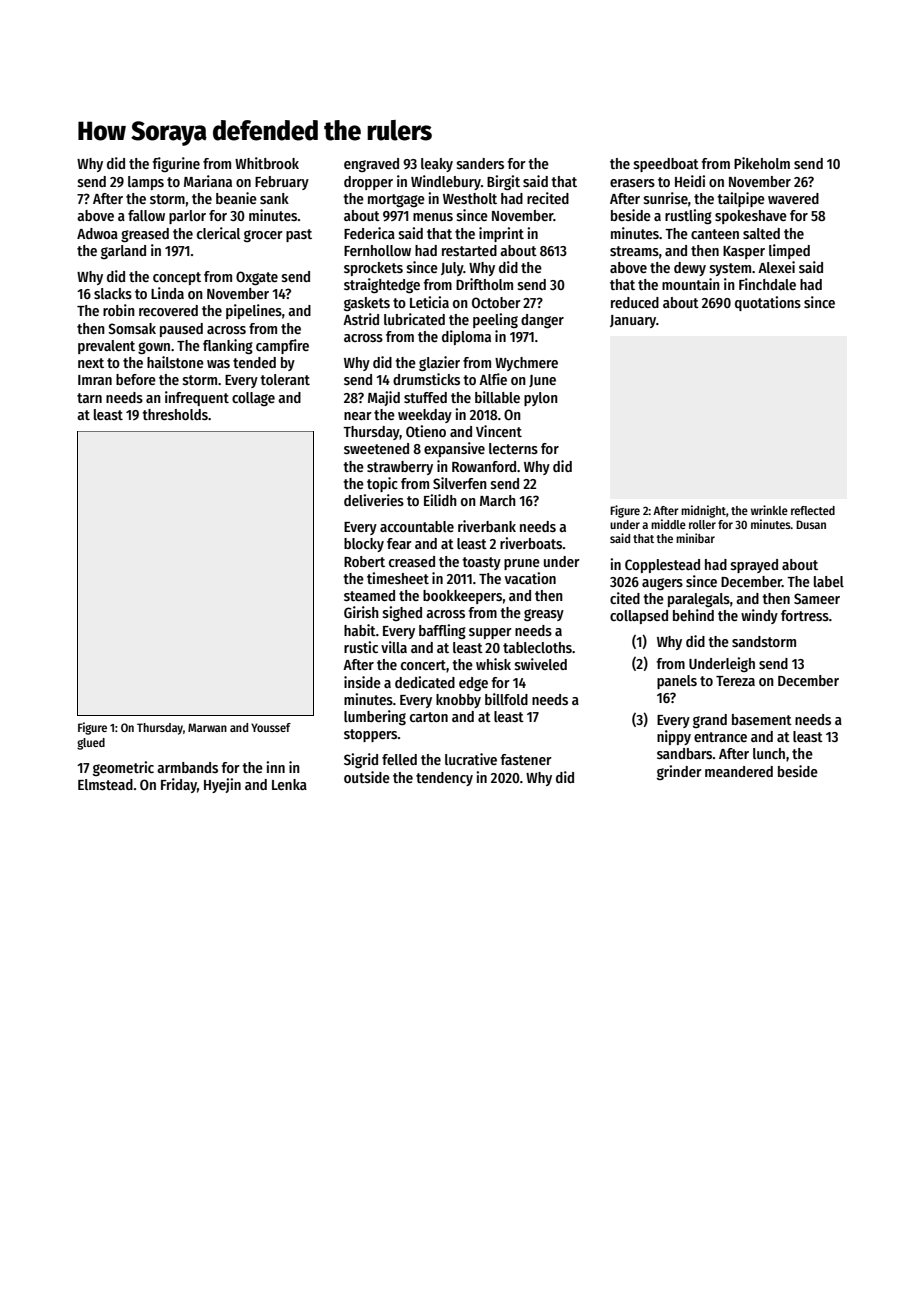 The image size is (924, 1308). What do you see at coordinates (530, 578) in the screenshot?
I see `vacation` at bounding box center [530, 578].
